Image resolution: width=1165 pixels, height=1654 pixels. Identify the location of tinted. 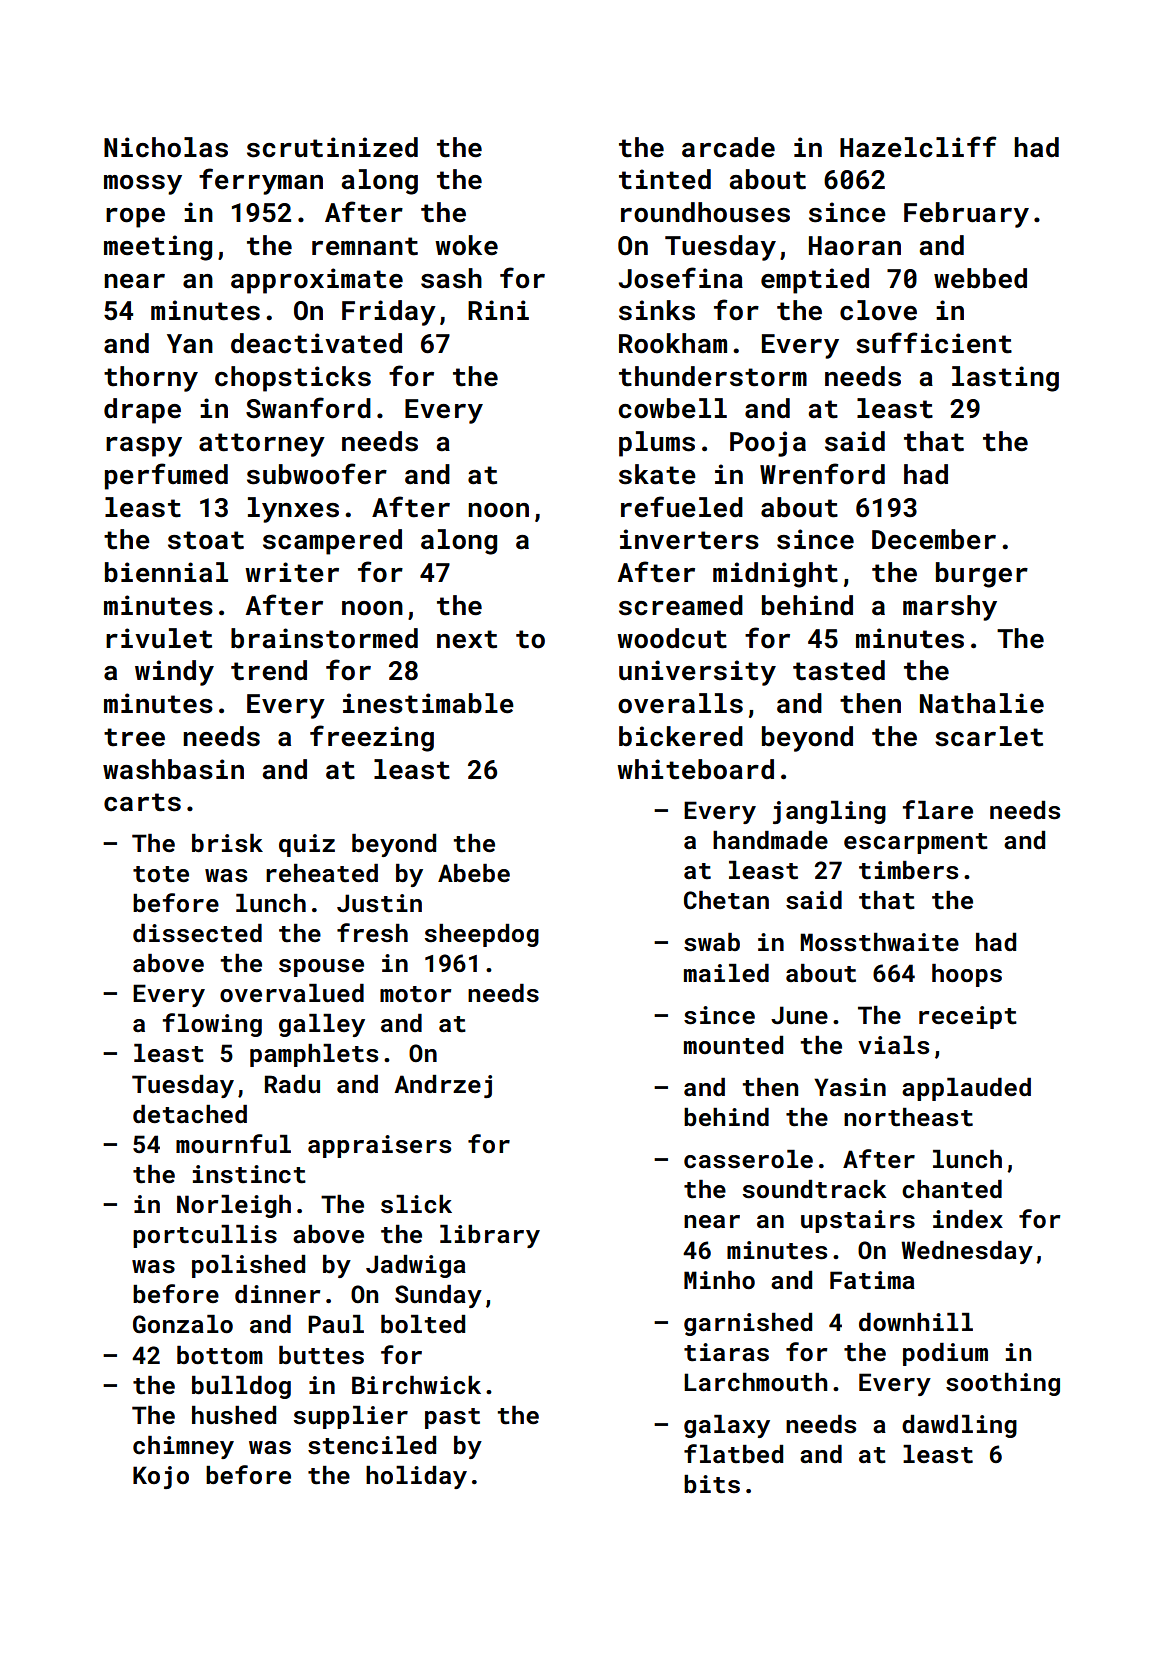
(665, 179).
